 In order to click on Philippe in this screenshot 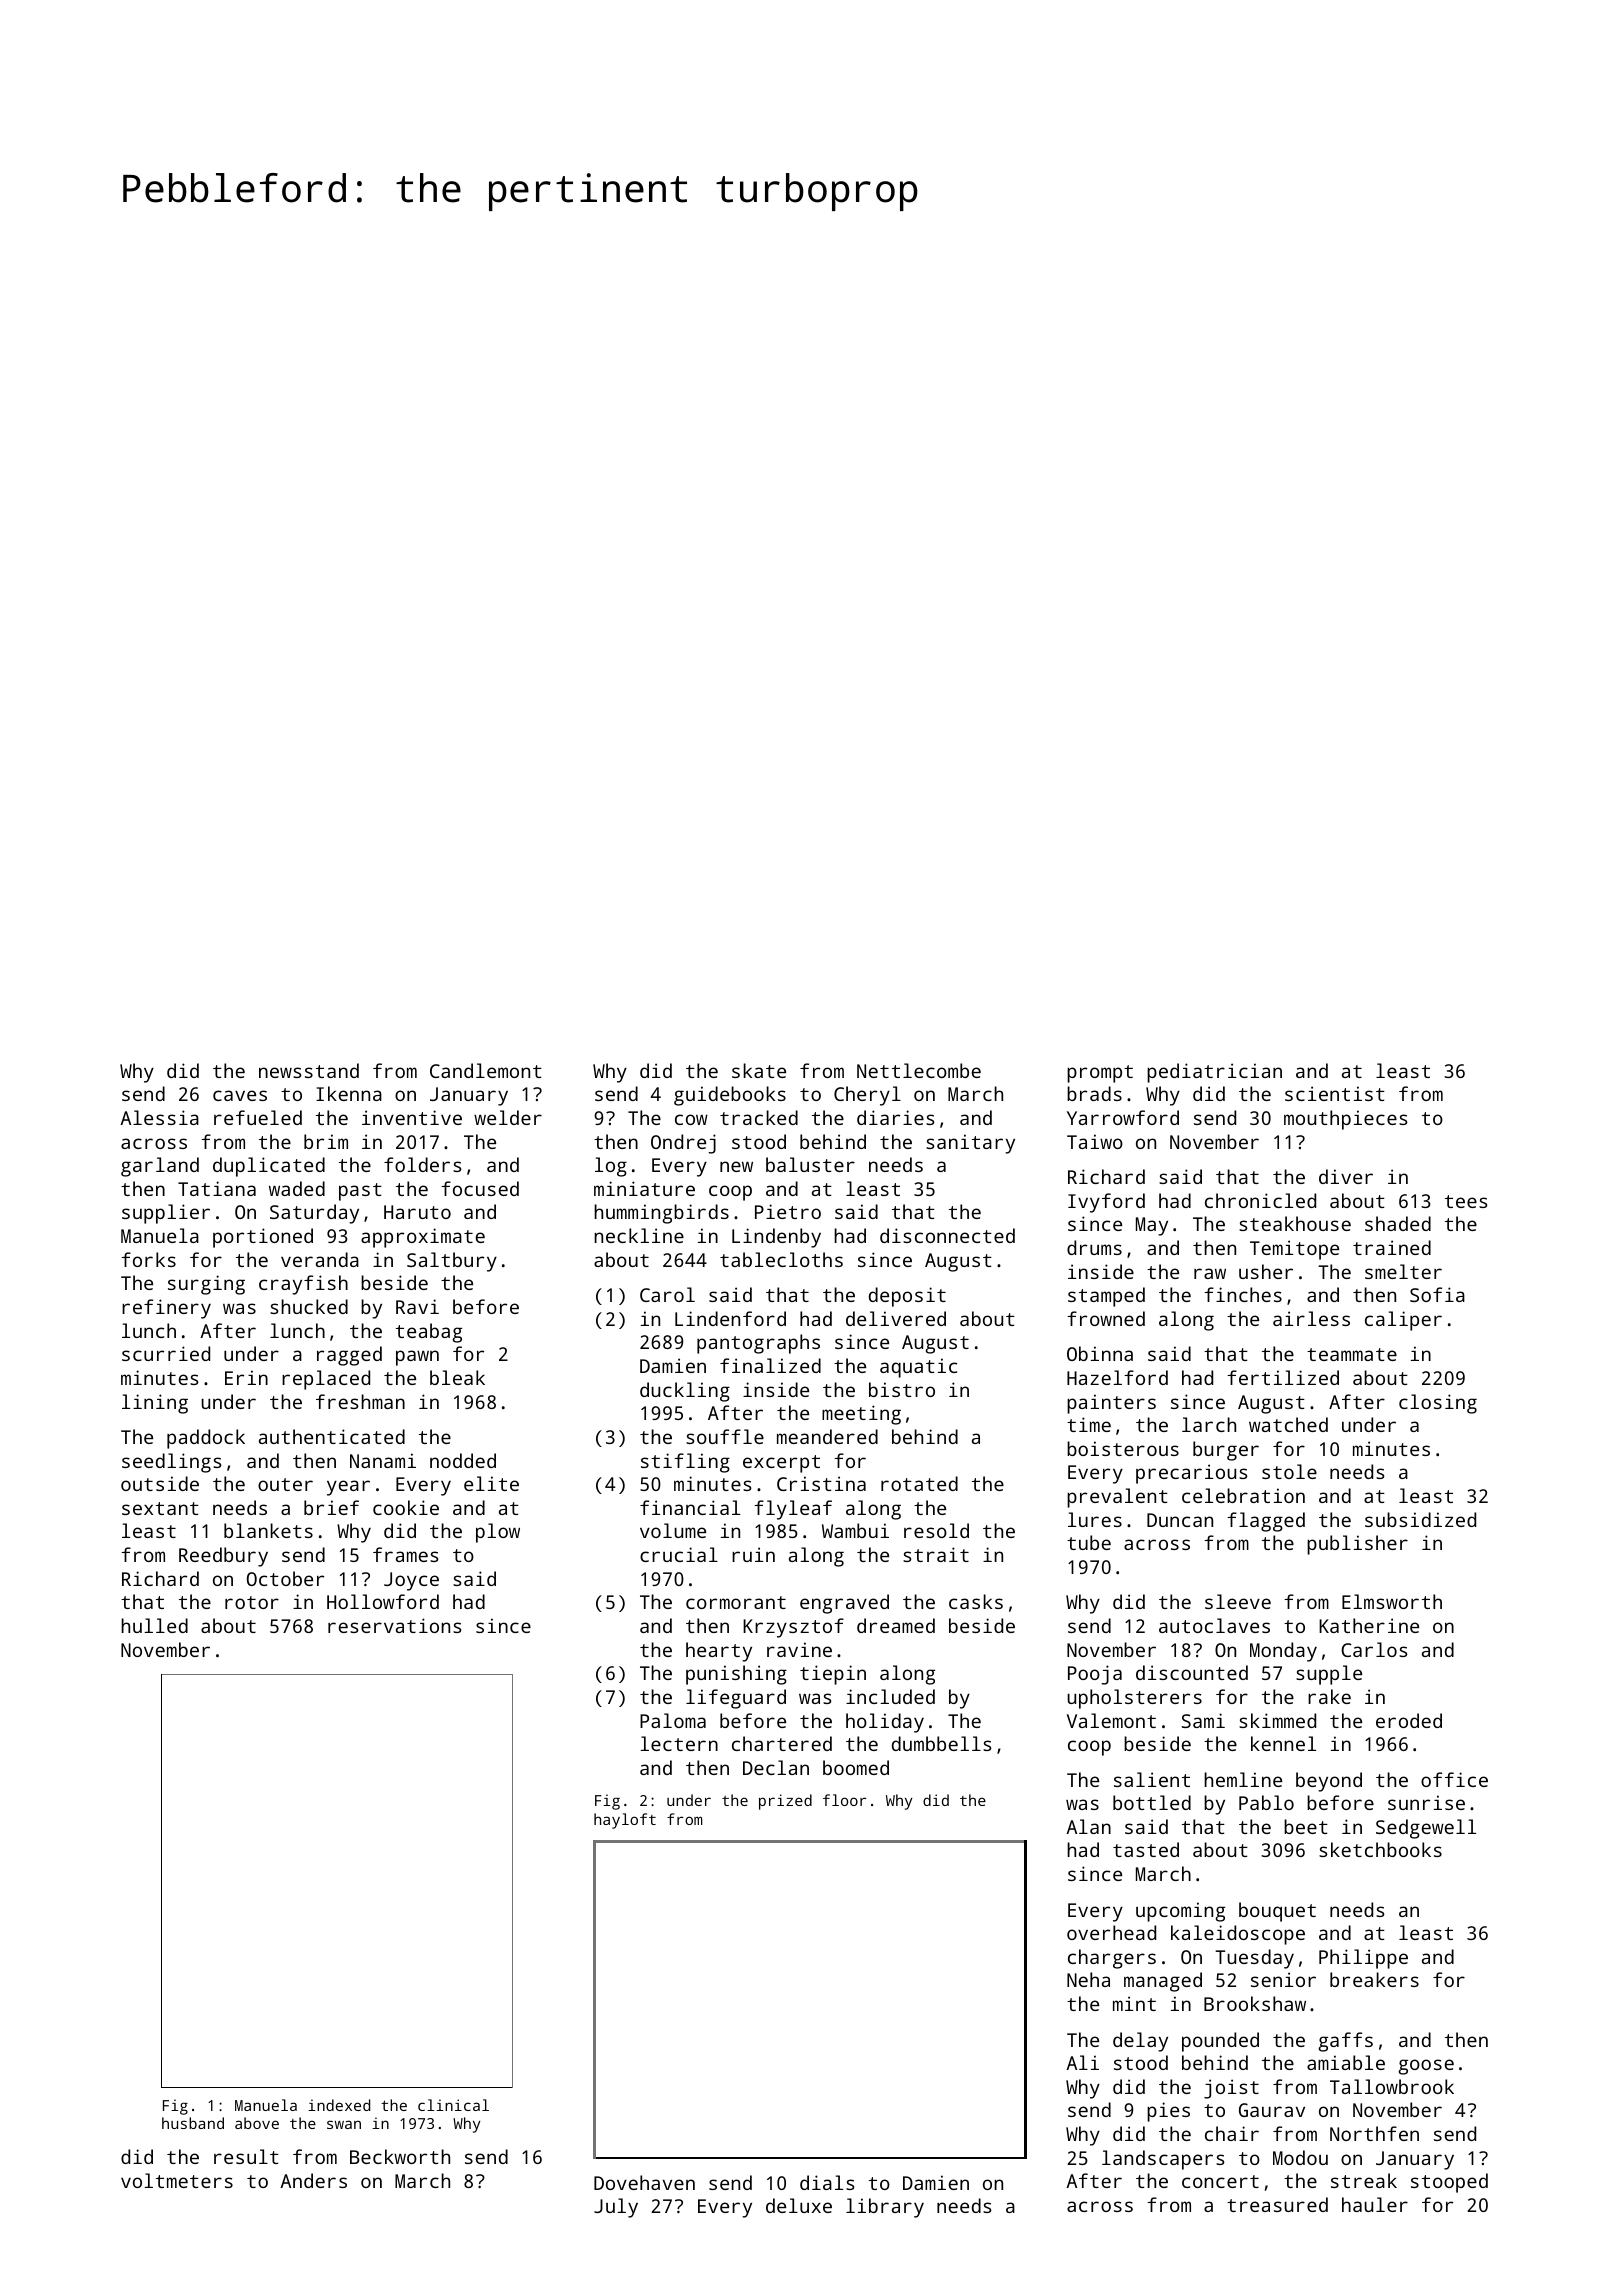, I will do `click(1363, 1959)`.
